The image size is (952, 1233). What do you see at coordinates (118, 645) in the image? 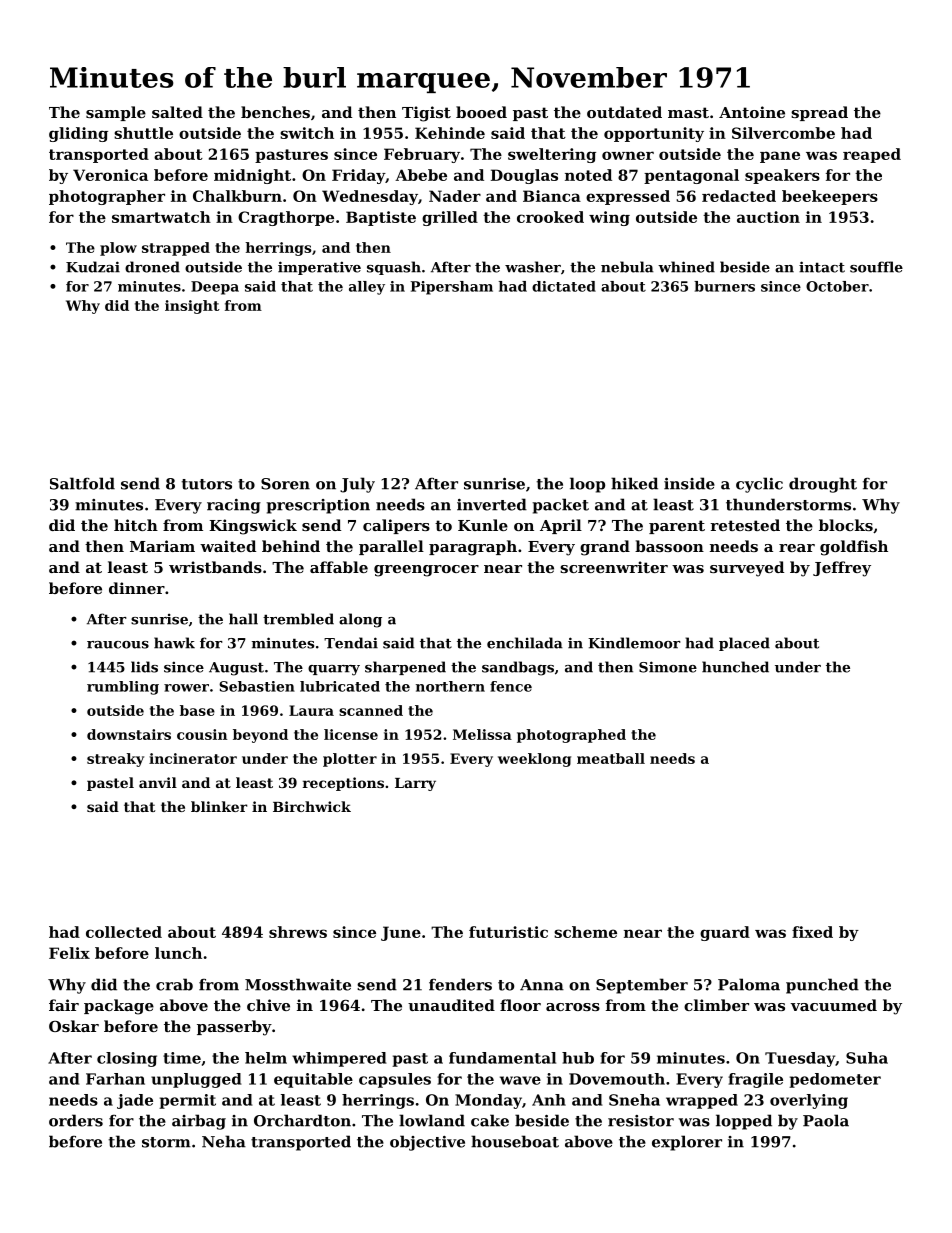
I see `raucous` at bounding box center [118, 645].
